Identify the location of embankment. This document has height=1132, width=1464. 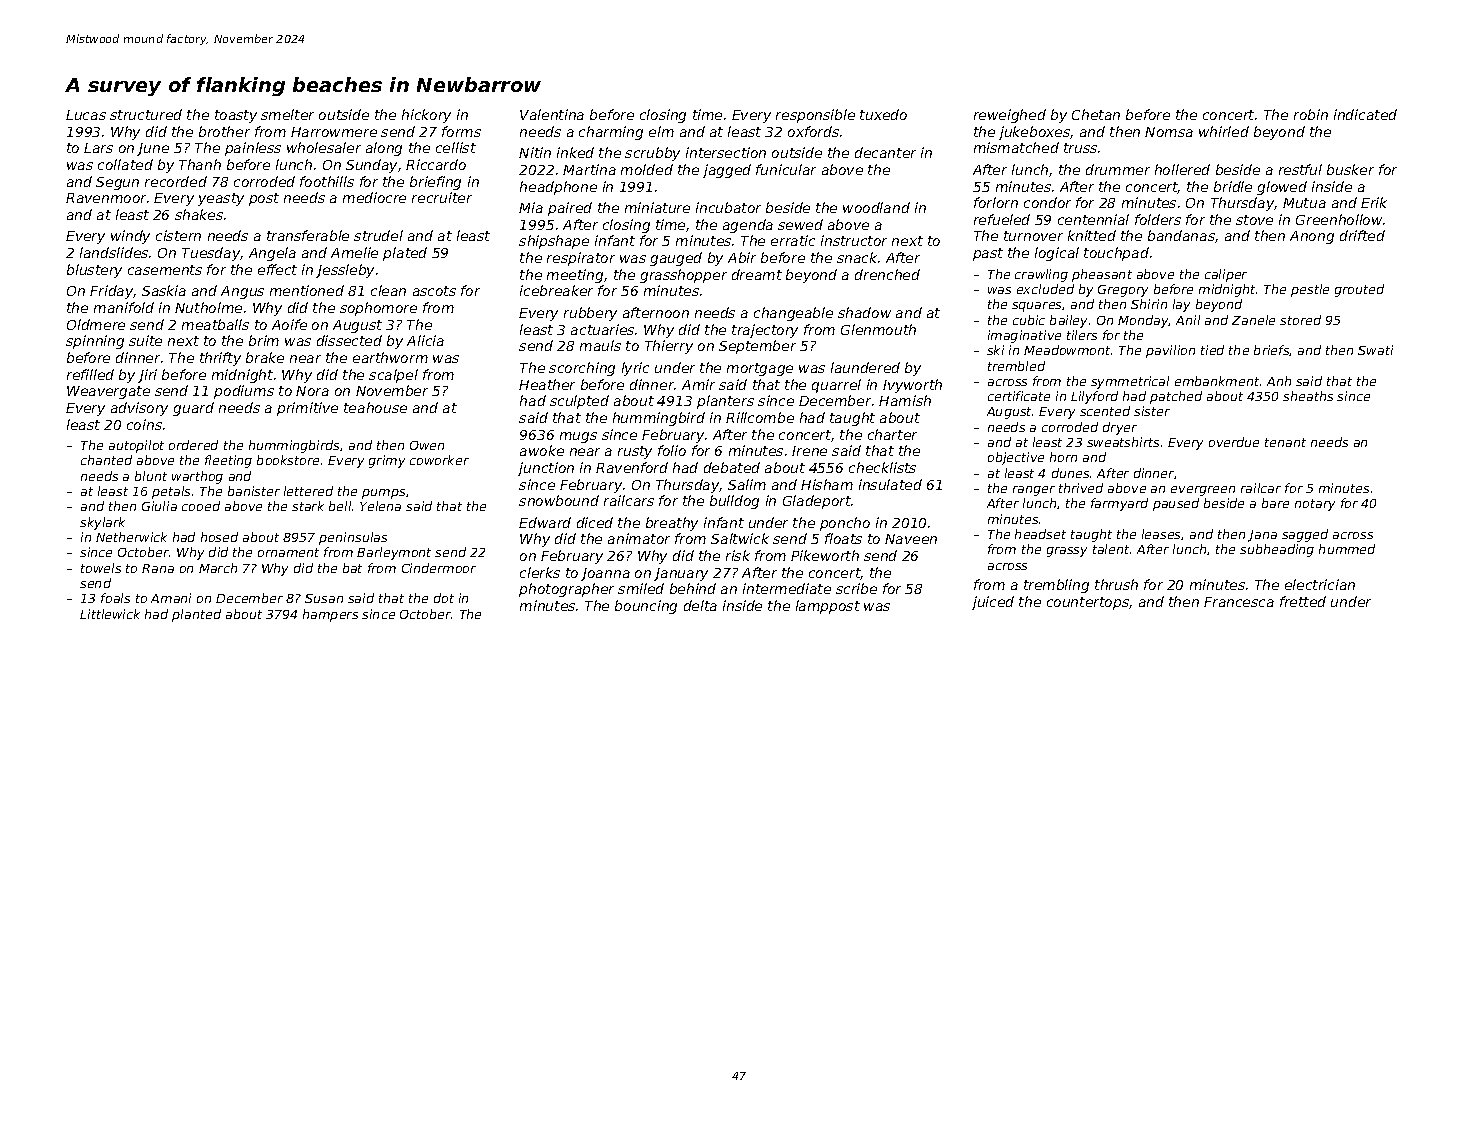
(1217, 381).
